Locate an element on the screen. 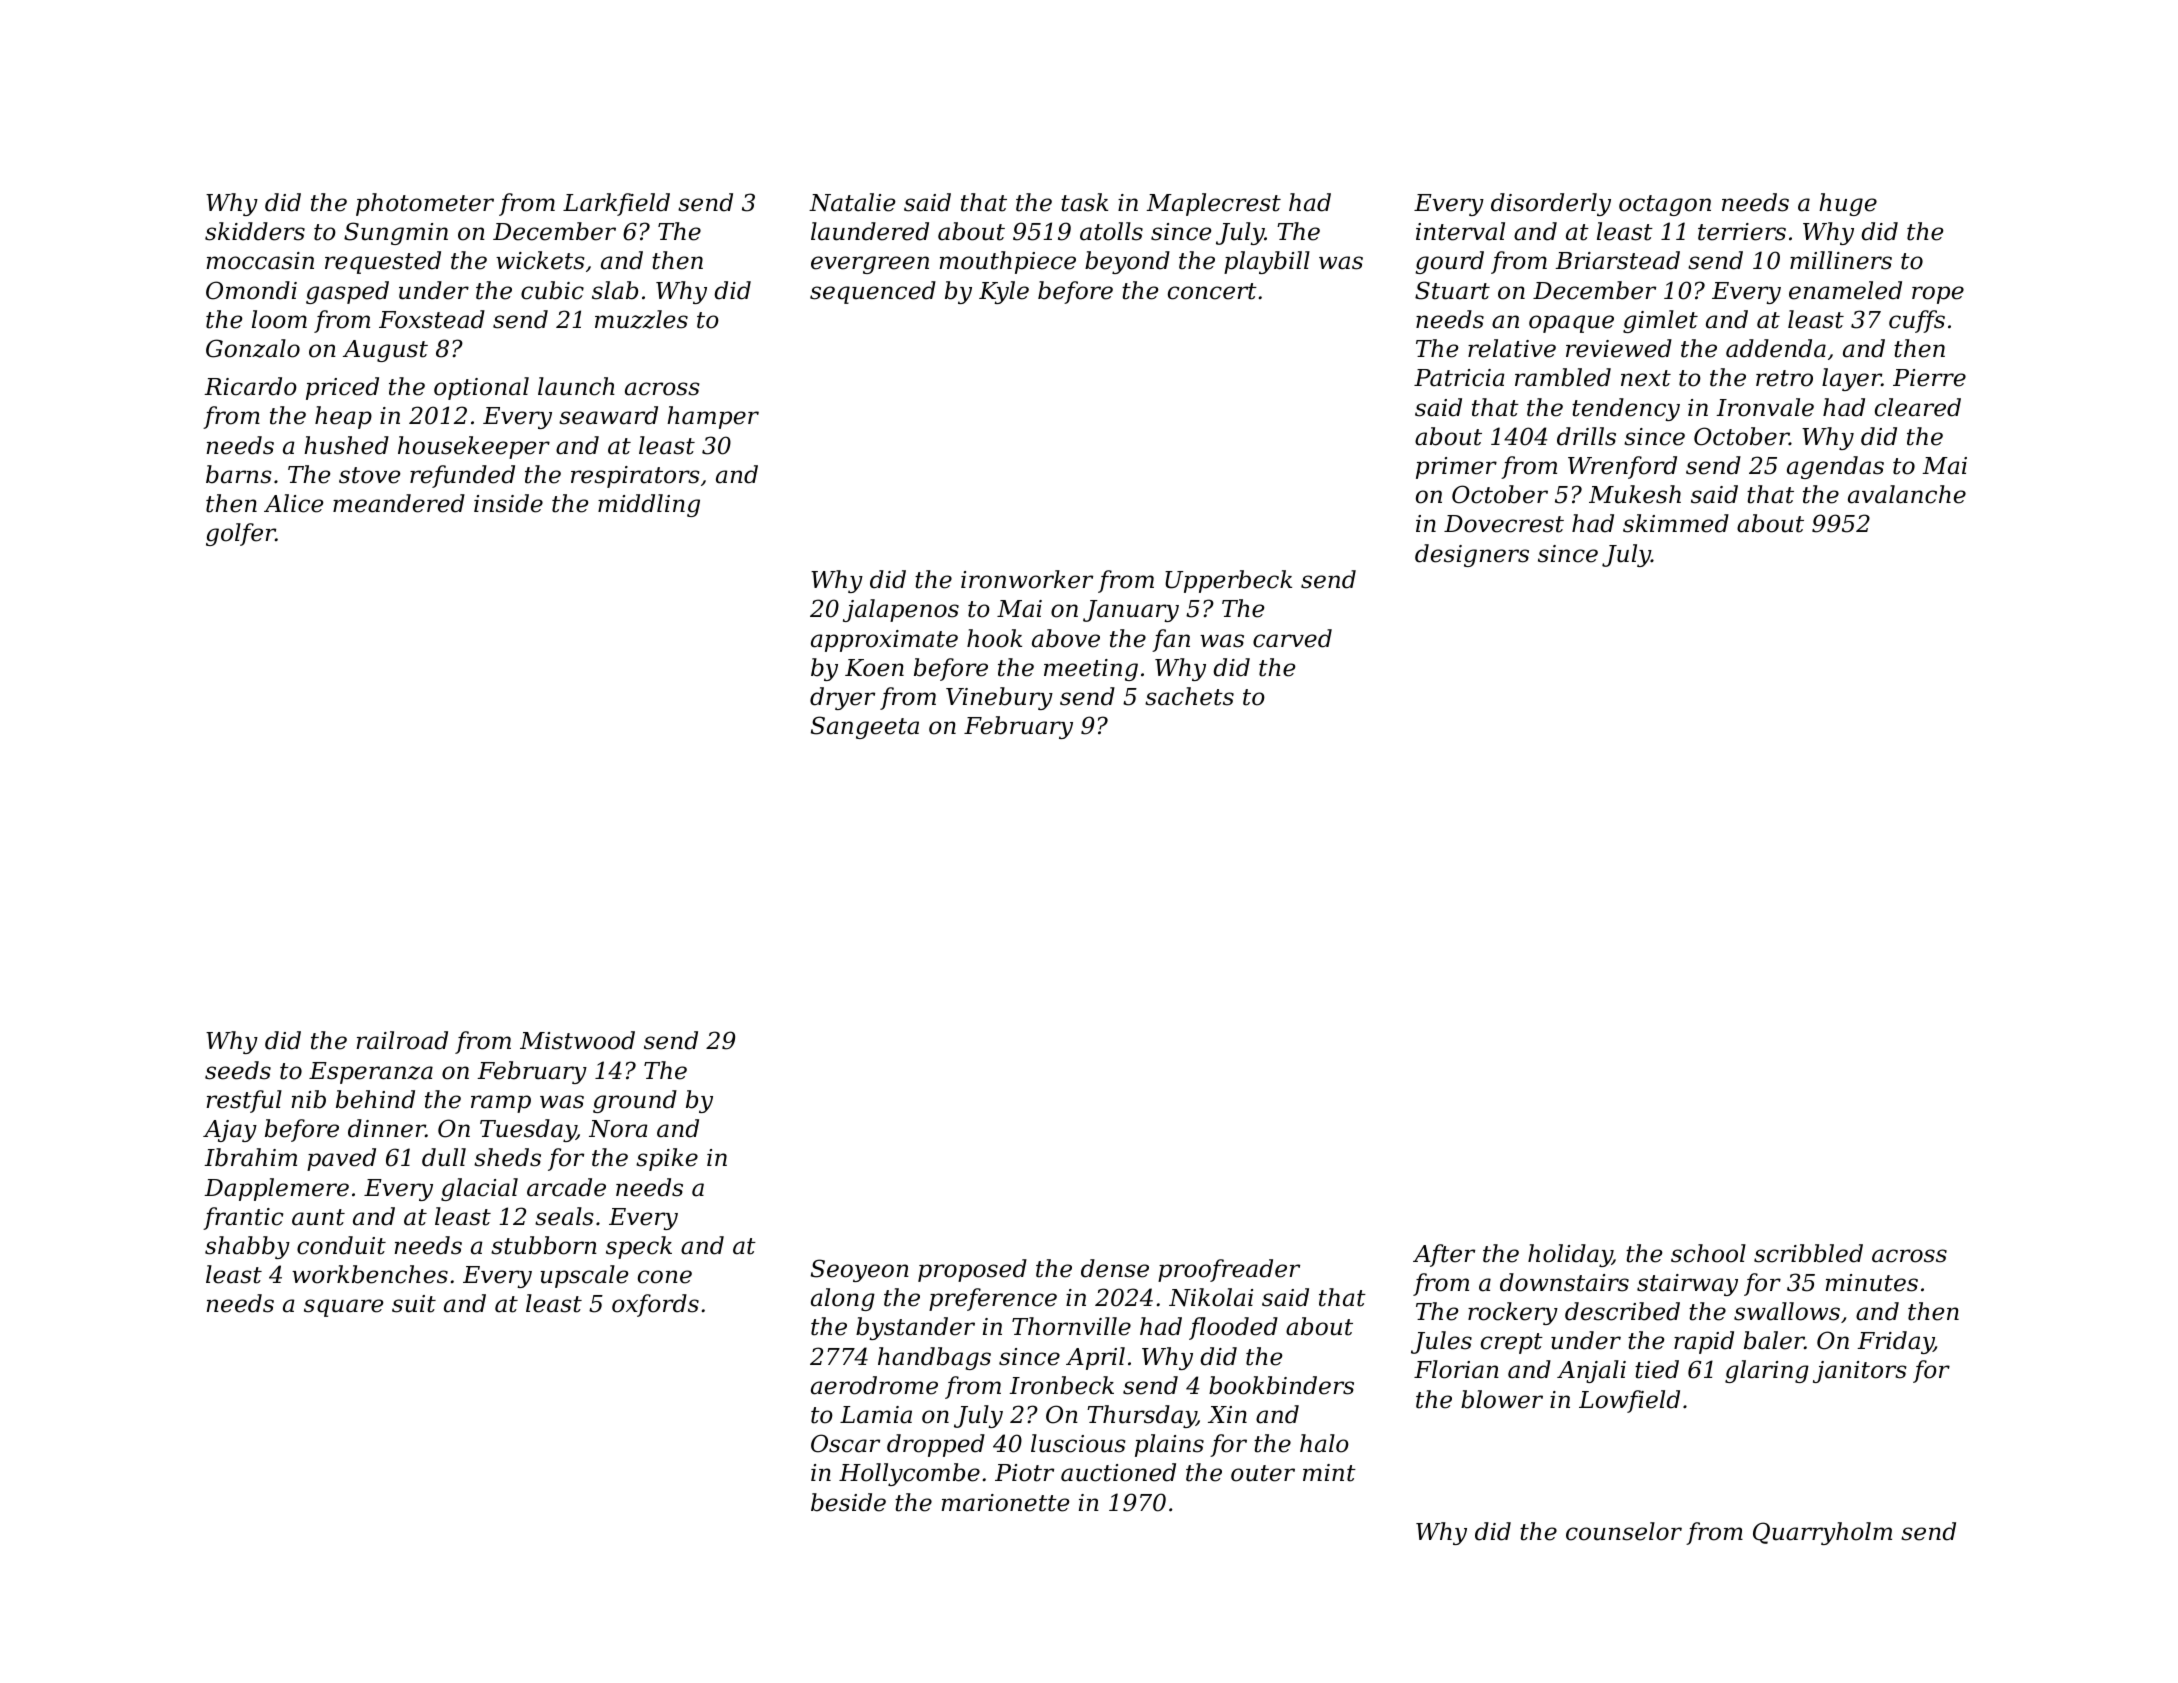 The image size is (2178, 1683). ground is located at coordinates (635, 1101).
